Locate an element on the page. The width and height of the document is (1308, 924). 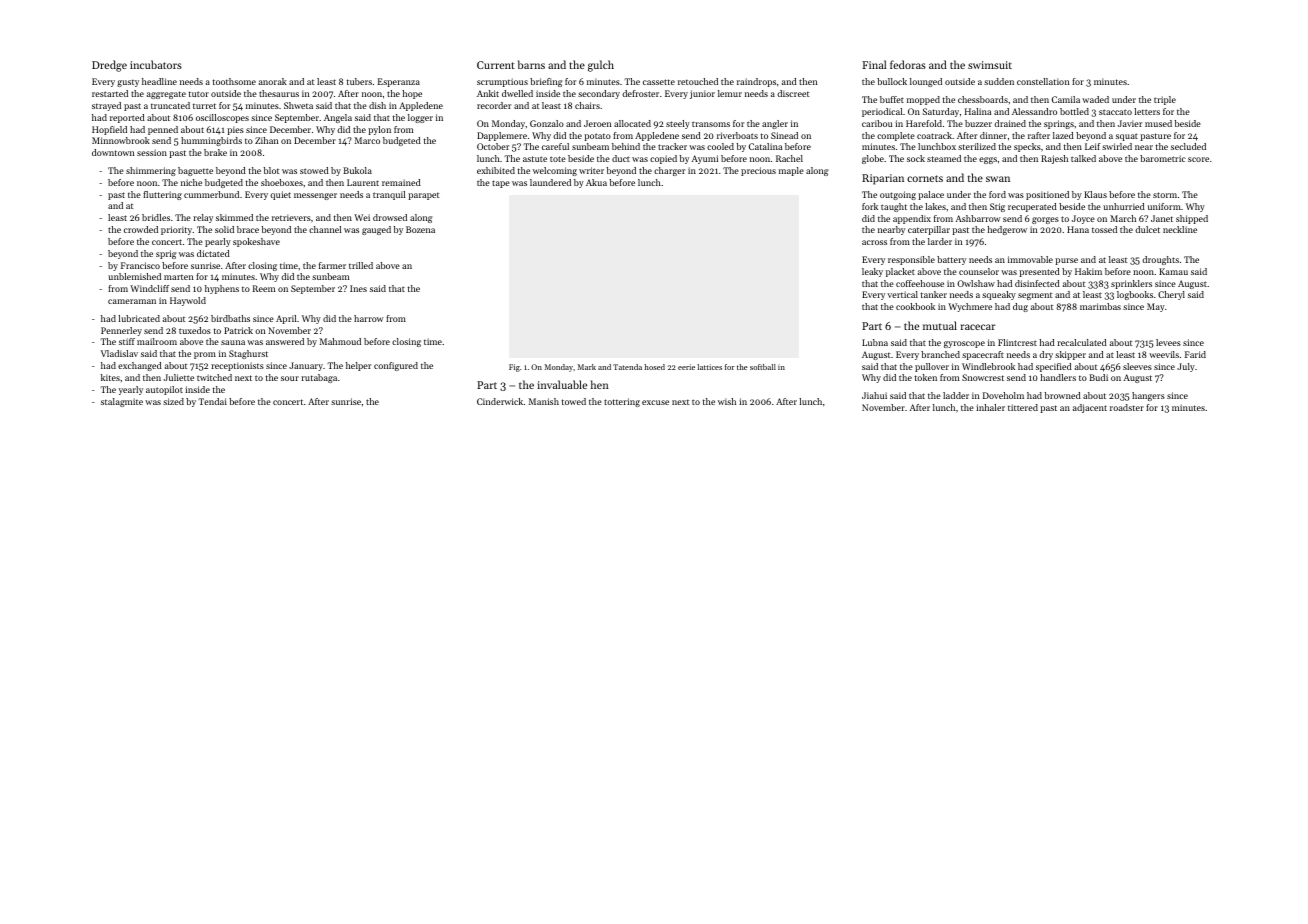
adjacent is located at coordinates (1090, 408).
